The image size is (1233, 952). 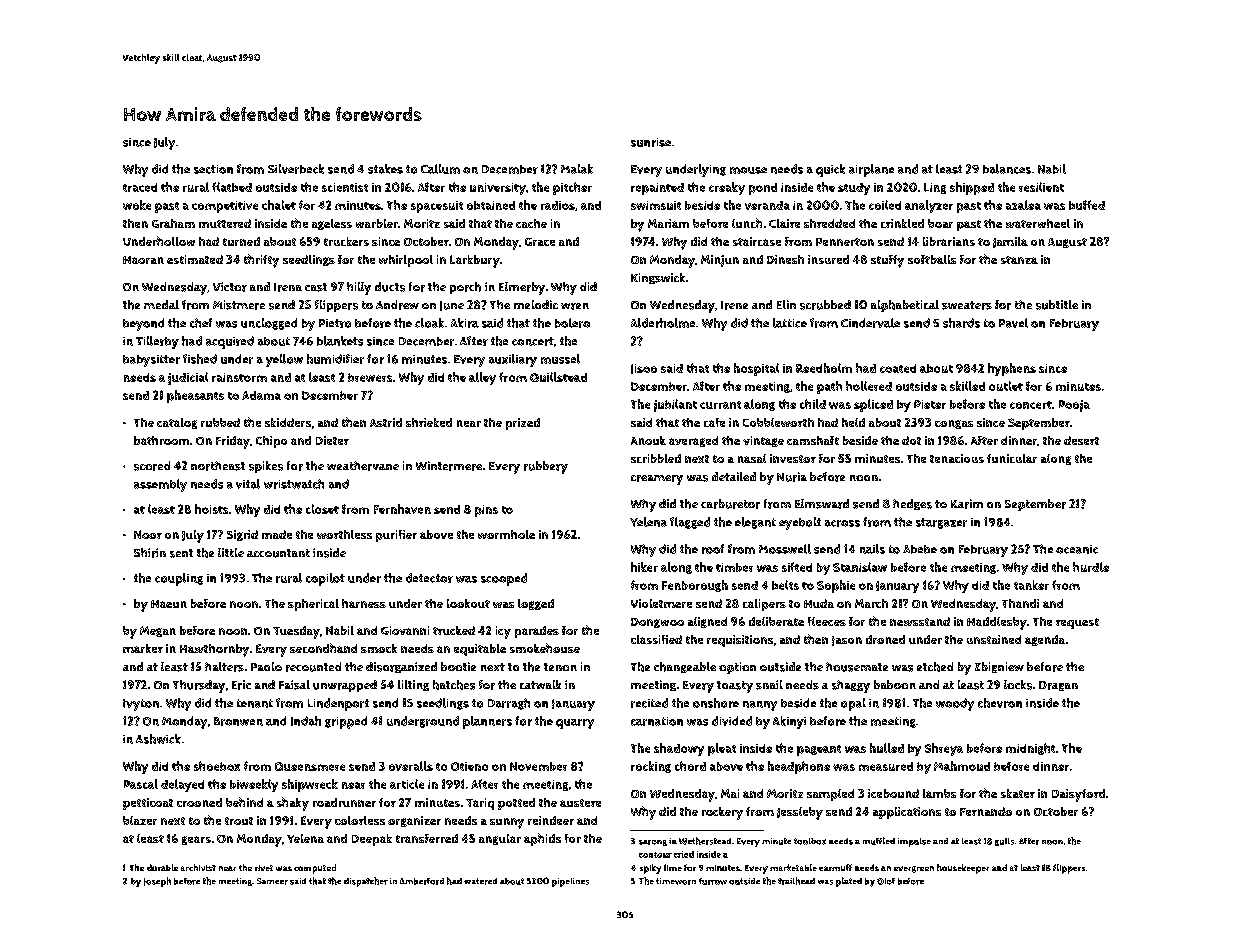 What do you see at coordinates (1057, 305) in the screenshot?
I see `subtitle` at bounding box center [1057, 305].
